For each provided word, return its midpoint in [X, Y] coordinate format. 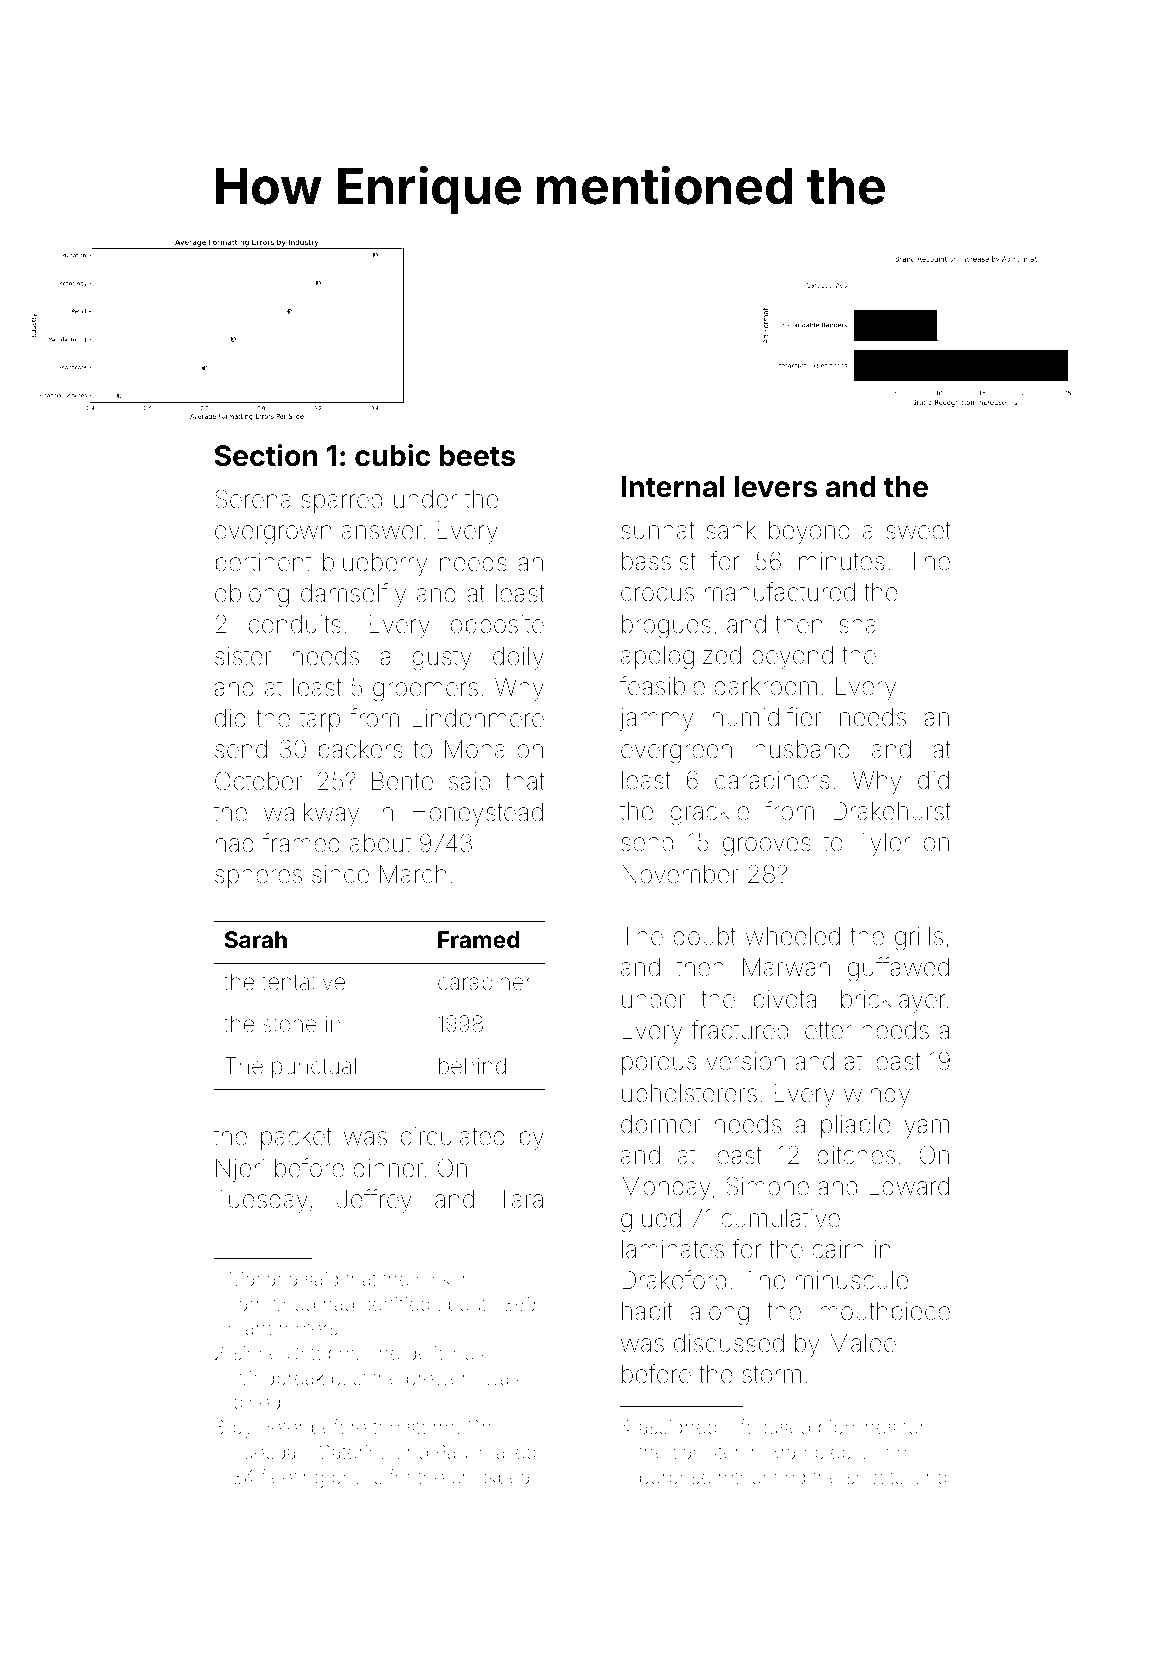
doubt [705, 936]
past [349, 1380]
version [745, 1061]
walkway [311, 814]
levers [776, 487]
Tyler [883, 844]
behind [472, 1065]
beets [477, 456]
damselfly [353, 595]
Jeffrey [374, 1201]
